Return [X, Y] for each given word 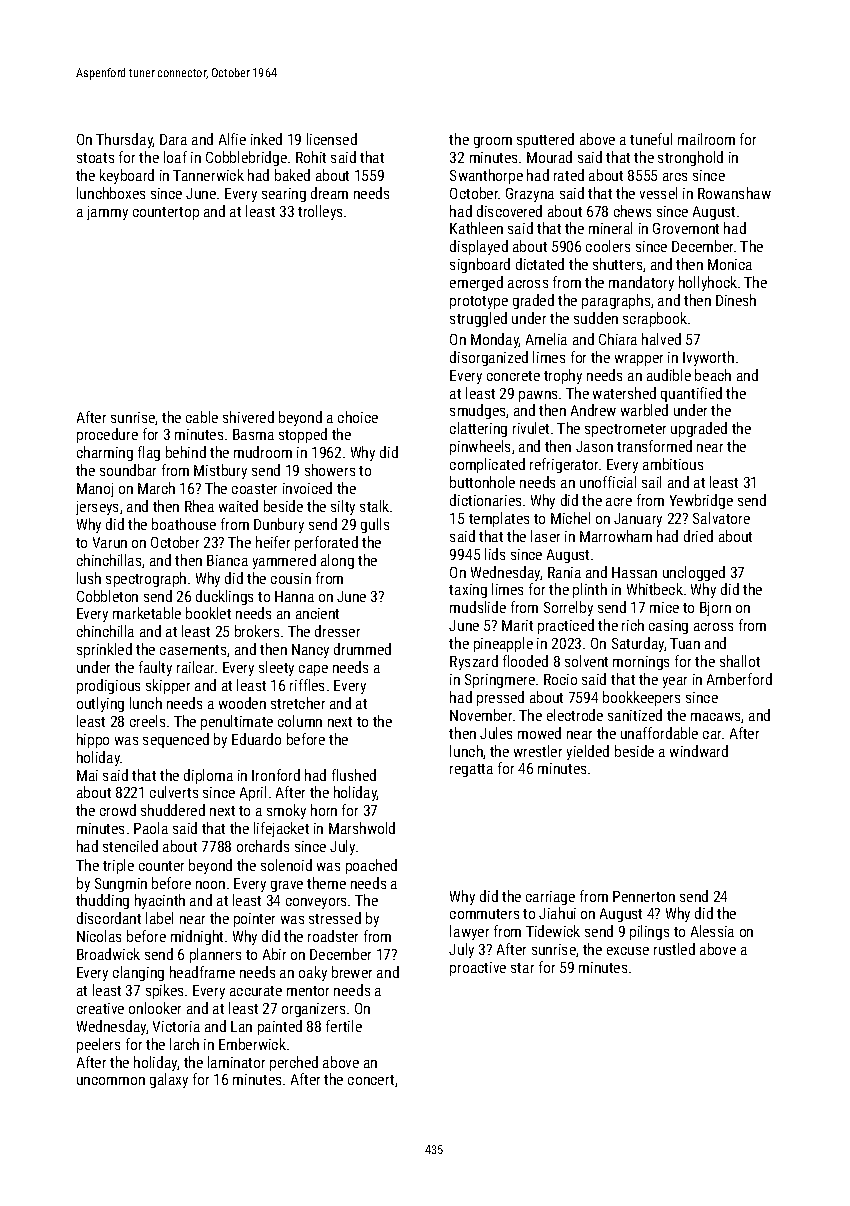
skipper [168, 686]
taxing [468, 591]
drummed [362, 649]
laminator [236, 1062]
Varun [110, 542]
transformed [654, 446]
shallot [740, 661]
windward [699, 751]
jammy [107, 213]
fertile [344, 1026]
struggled [478, 319]
